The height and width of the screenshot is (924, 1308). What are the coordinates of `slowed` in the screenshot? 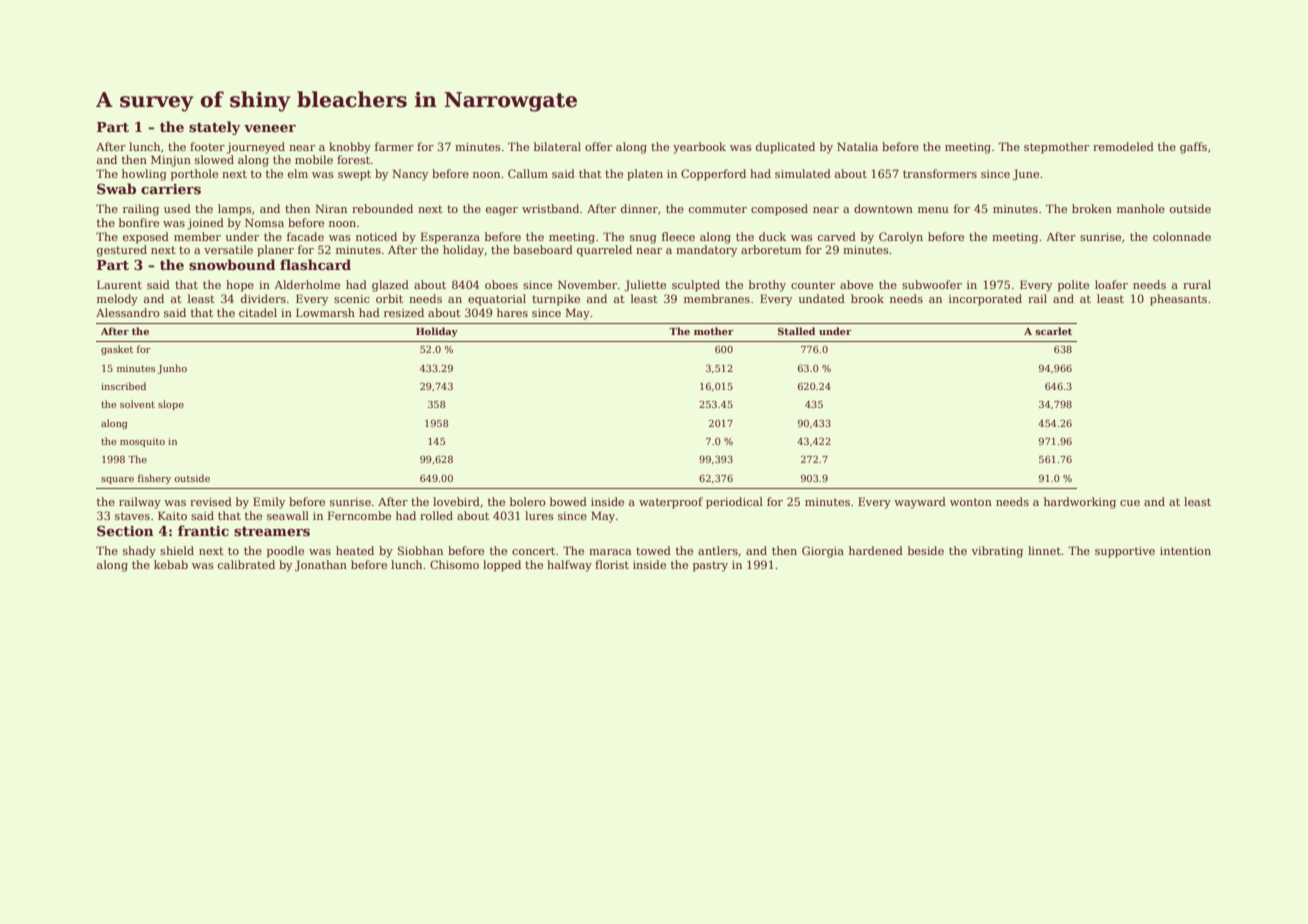 It's located at (214, 159).
